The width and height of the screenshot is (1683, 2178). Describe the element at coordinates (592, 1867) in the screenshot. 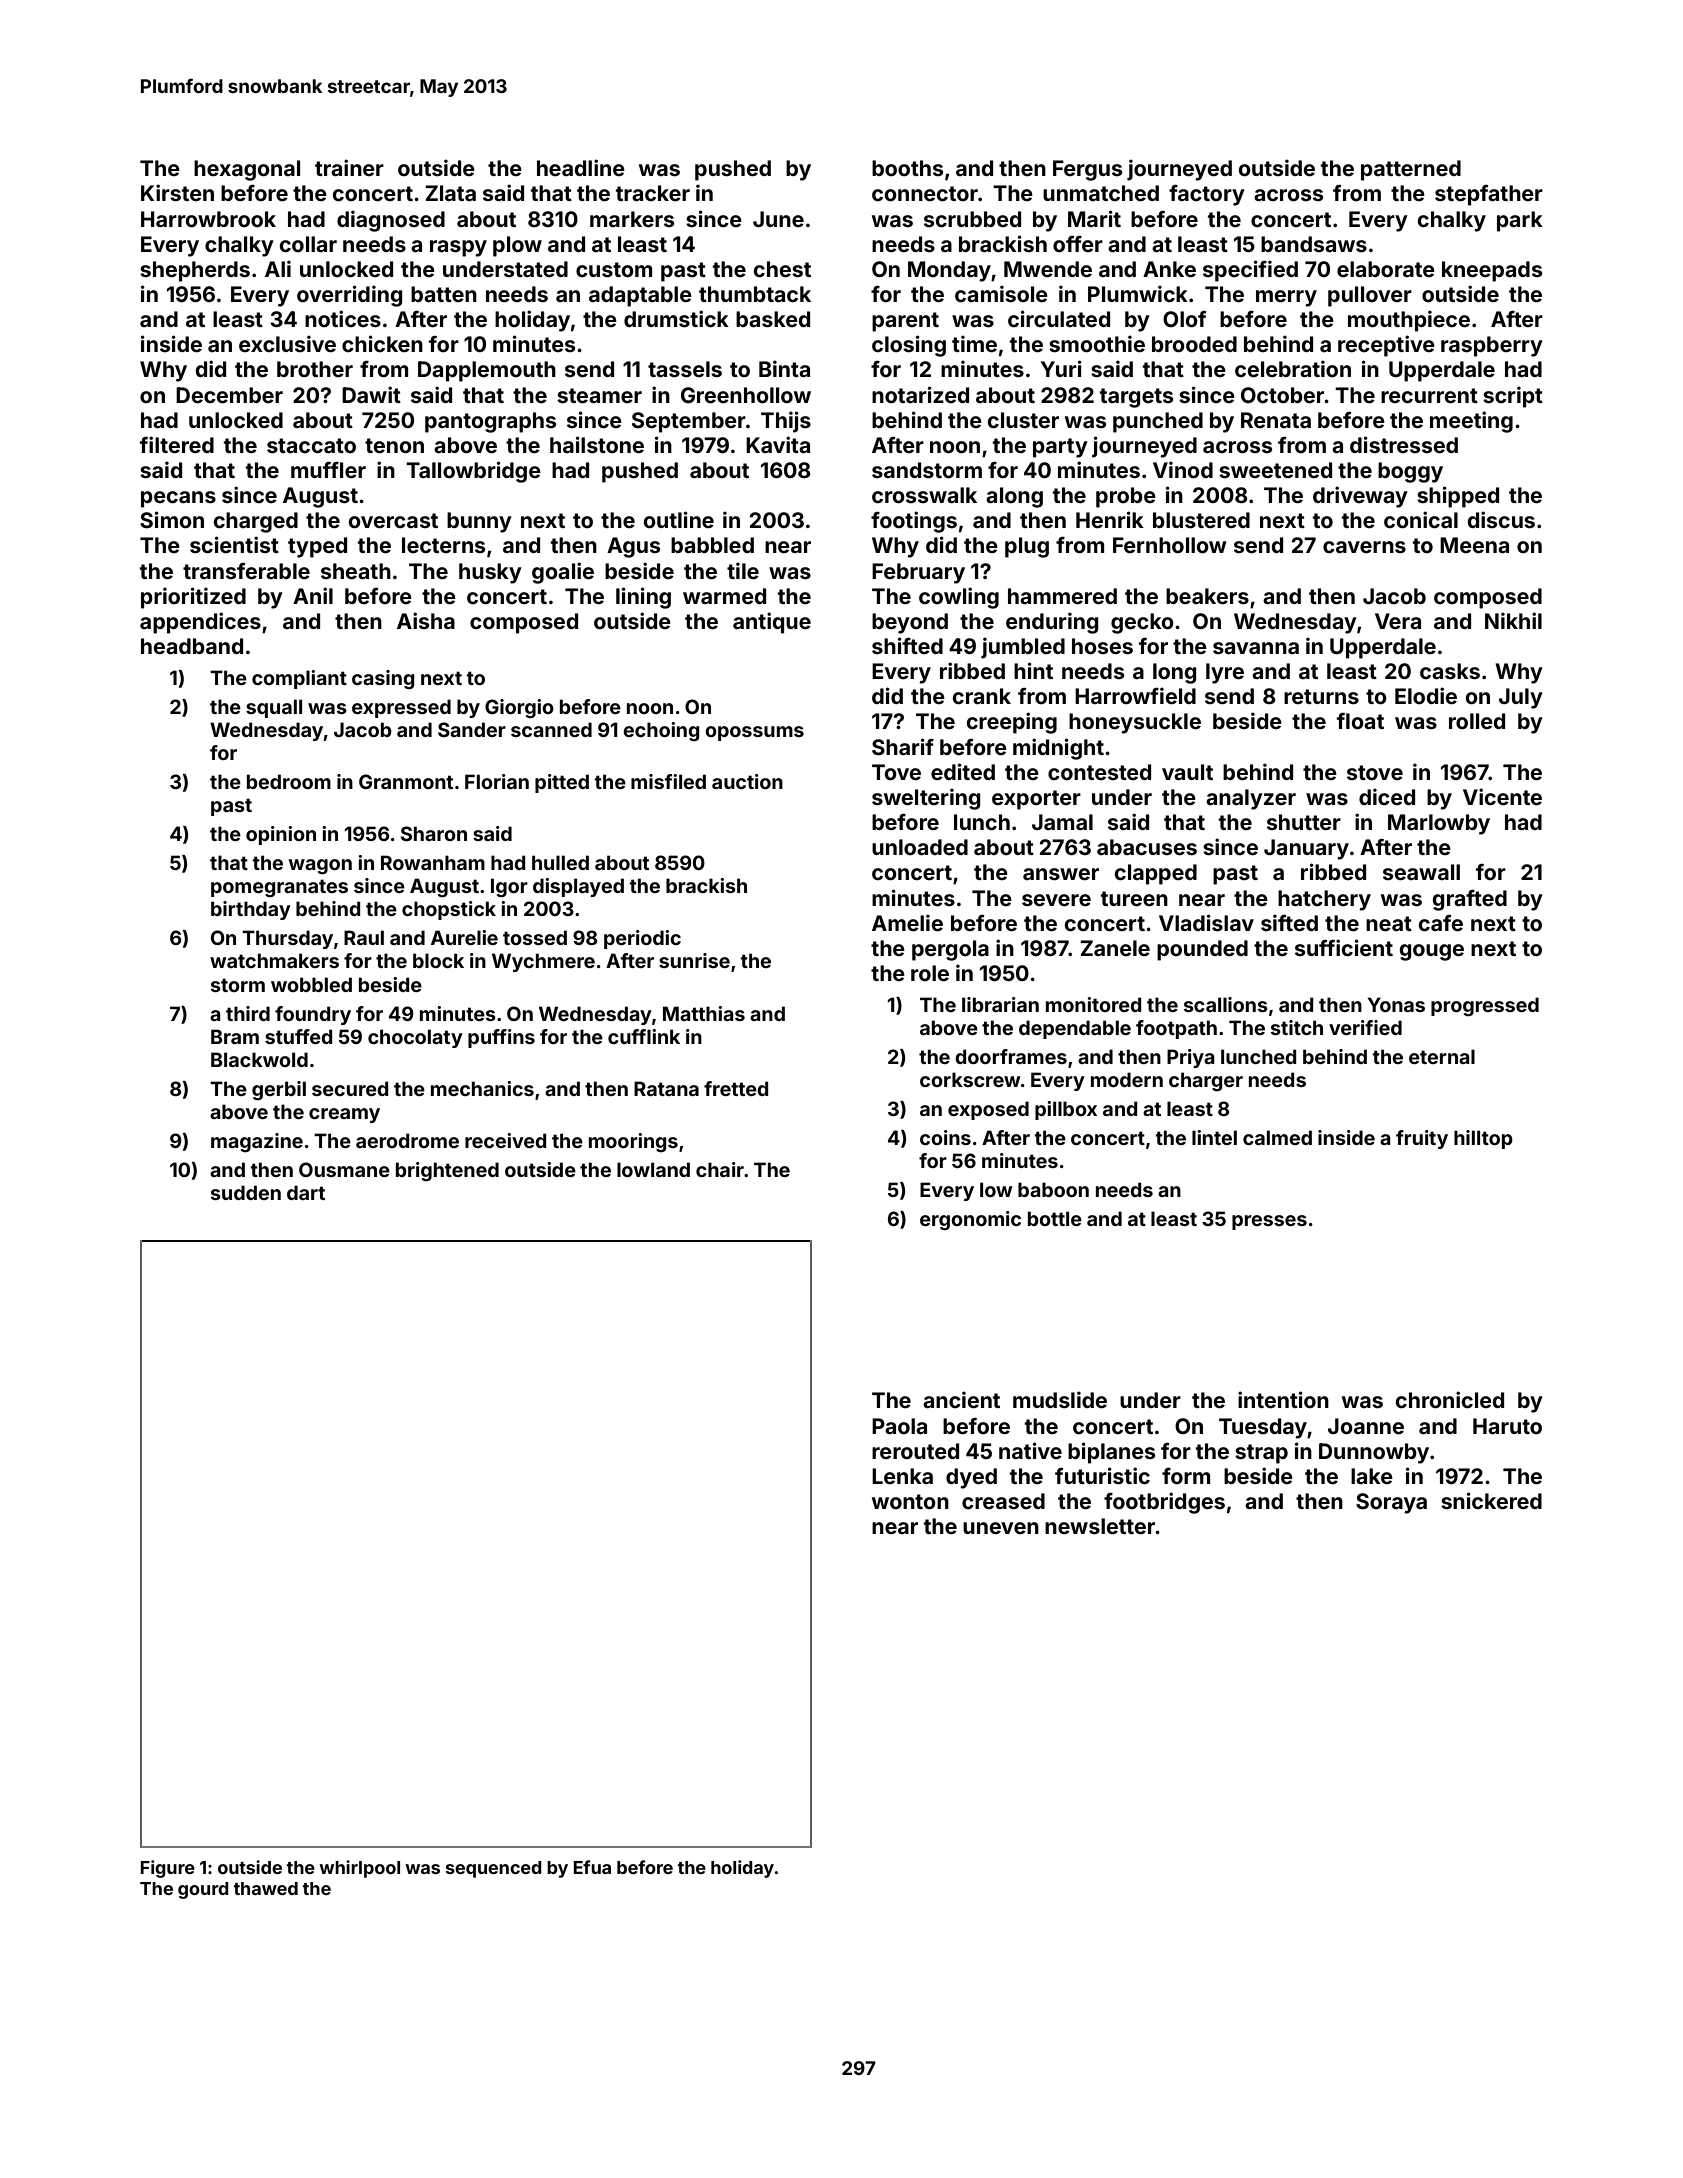

I see `Efua` at that location.
